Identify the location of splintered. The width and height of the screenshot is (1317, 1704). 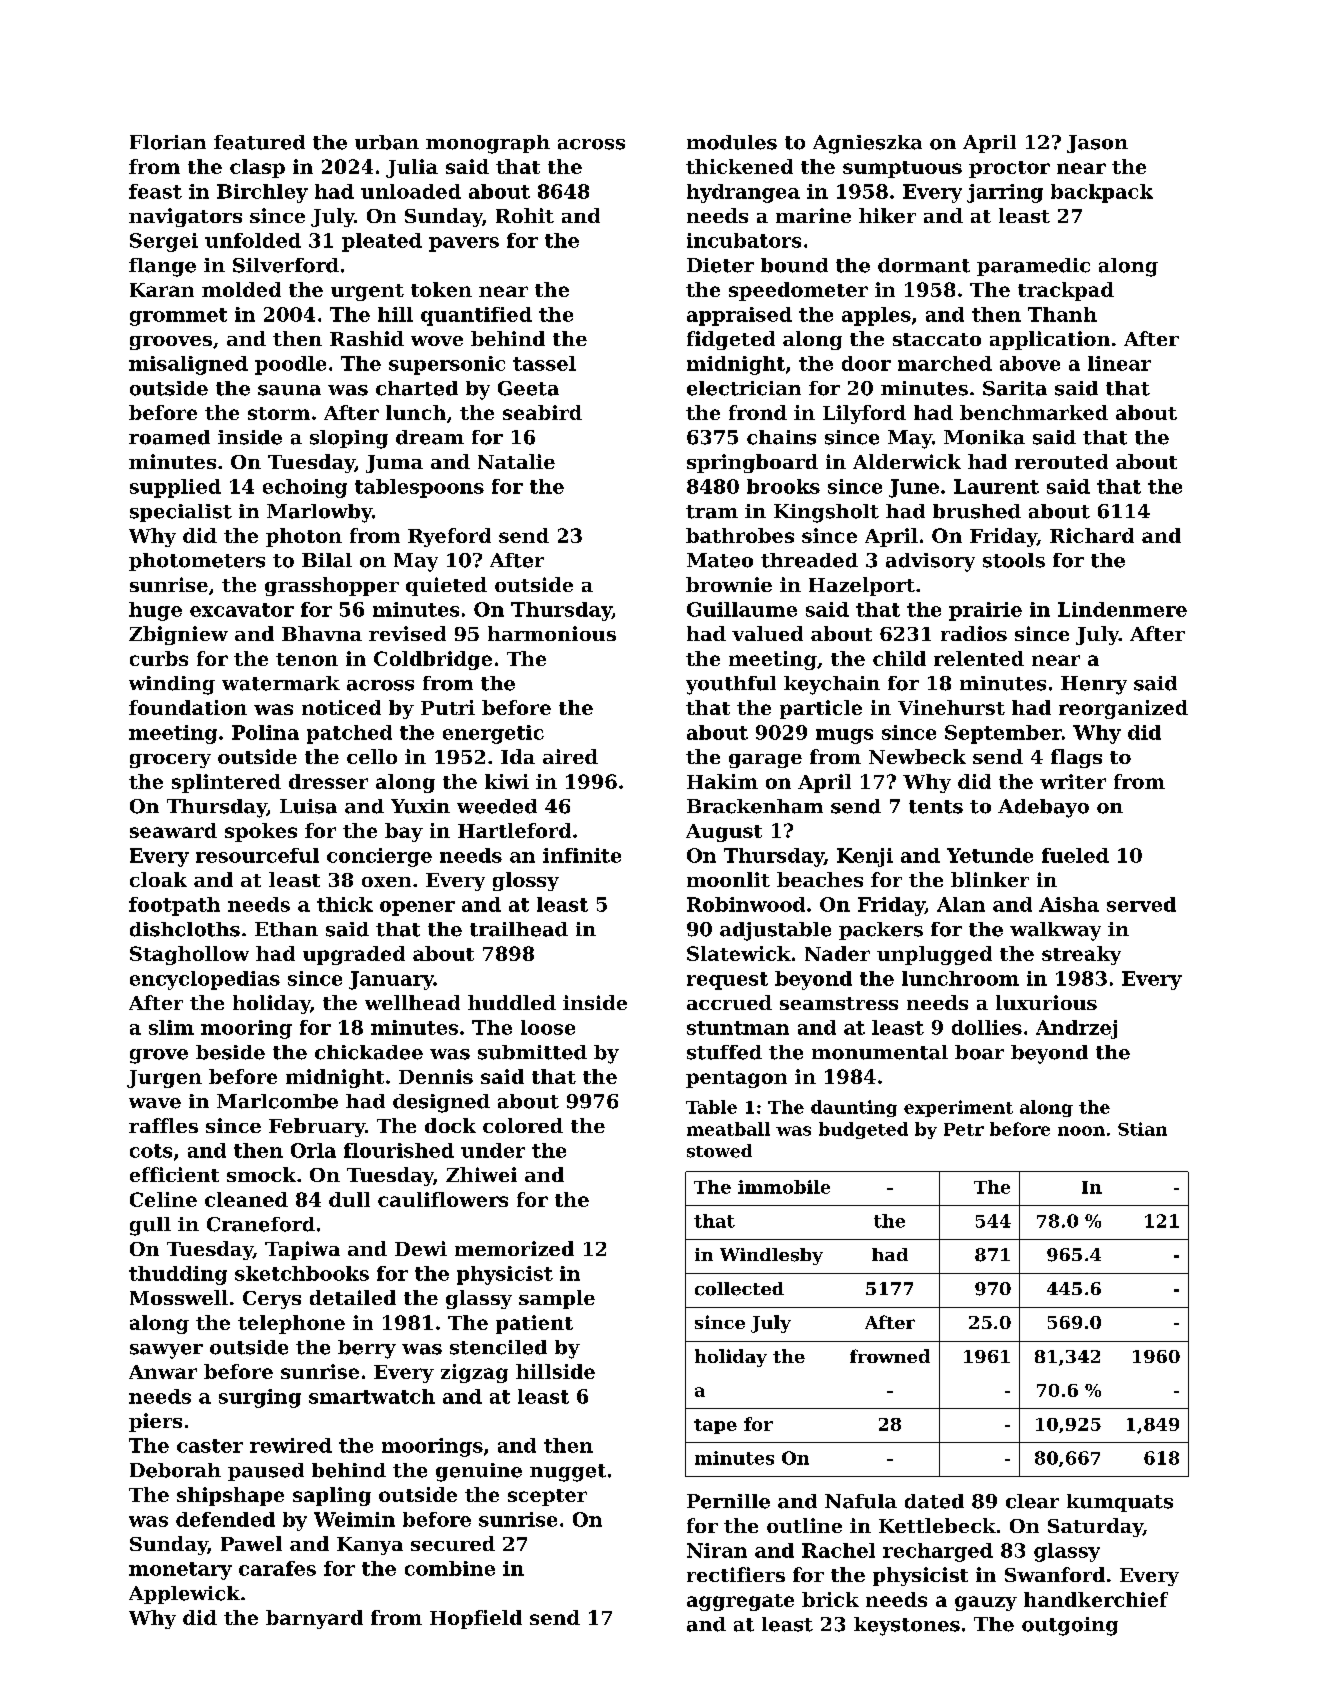
(226, 783).
